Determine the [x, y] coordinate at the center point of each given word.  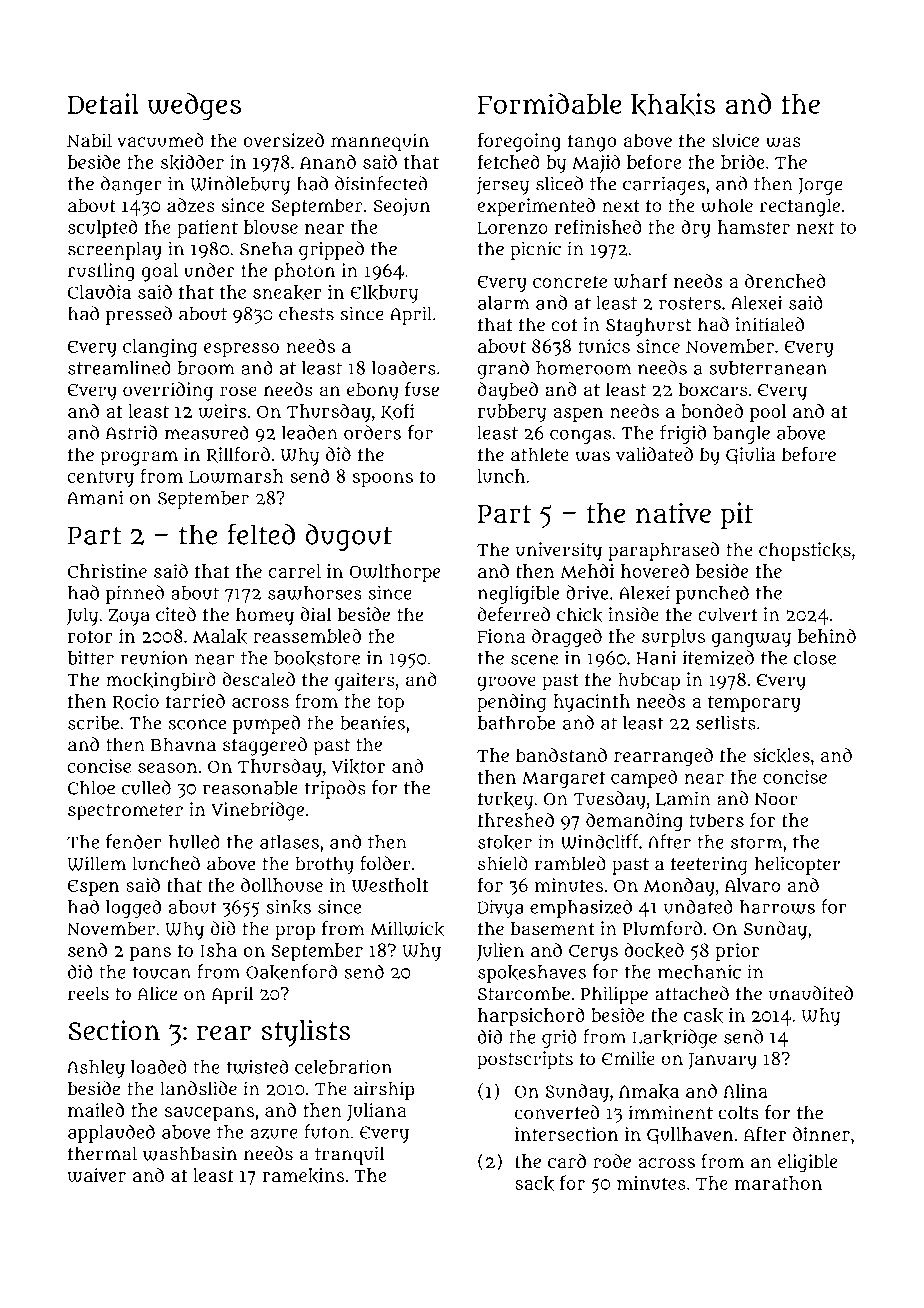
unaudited [811, 993]
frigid [683, 434]
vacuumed [160, 140]
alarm [503, 303]
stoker [505, 842]
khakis [673, 104]
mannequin [380, 142]
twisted [258, 1066]
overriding [168, 391]
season [168, 767]
